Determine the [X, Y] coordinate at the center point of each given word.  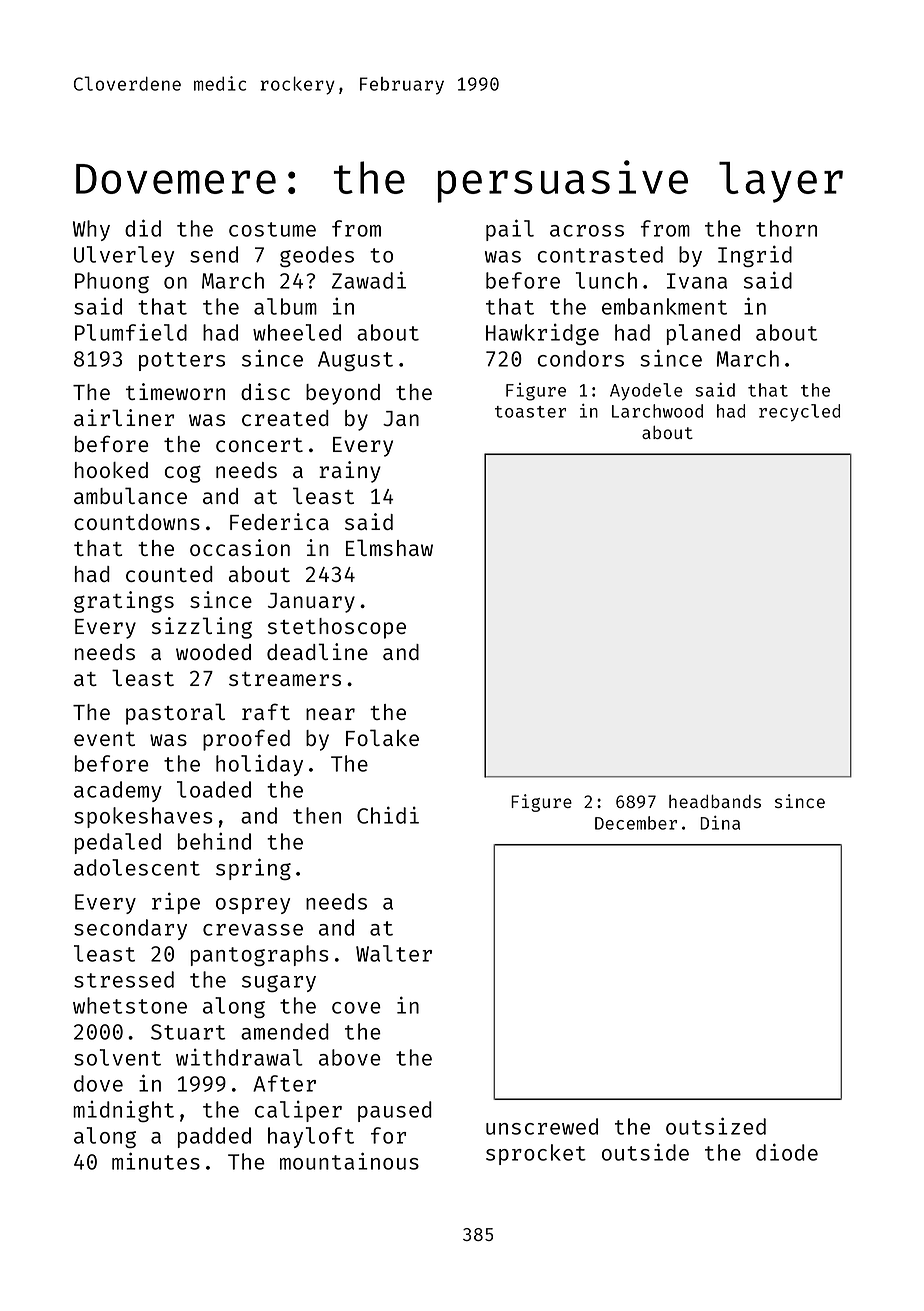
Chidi [388, 815]
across [587, 231]
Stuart [188, 1032]
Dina [720, 823]
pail [510, 230]
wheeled [297, 332]
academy [118, 791]
